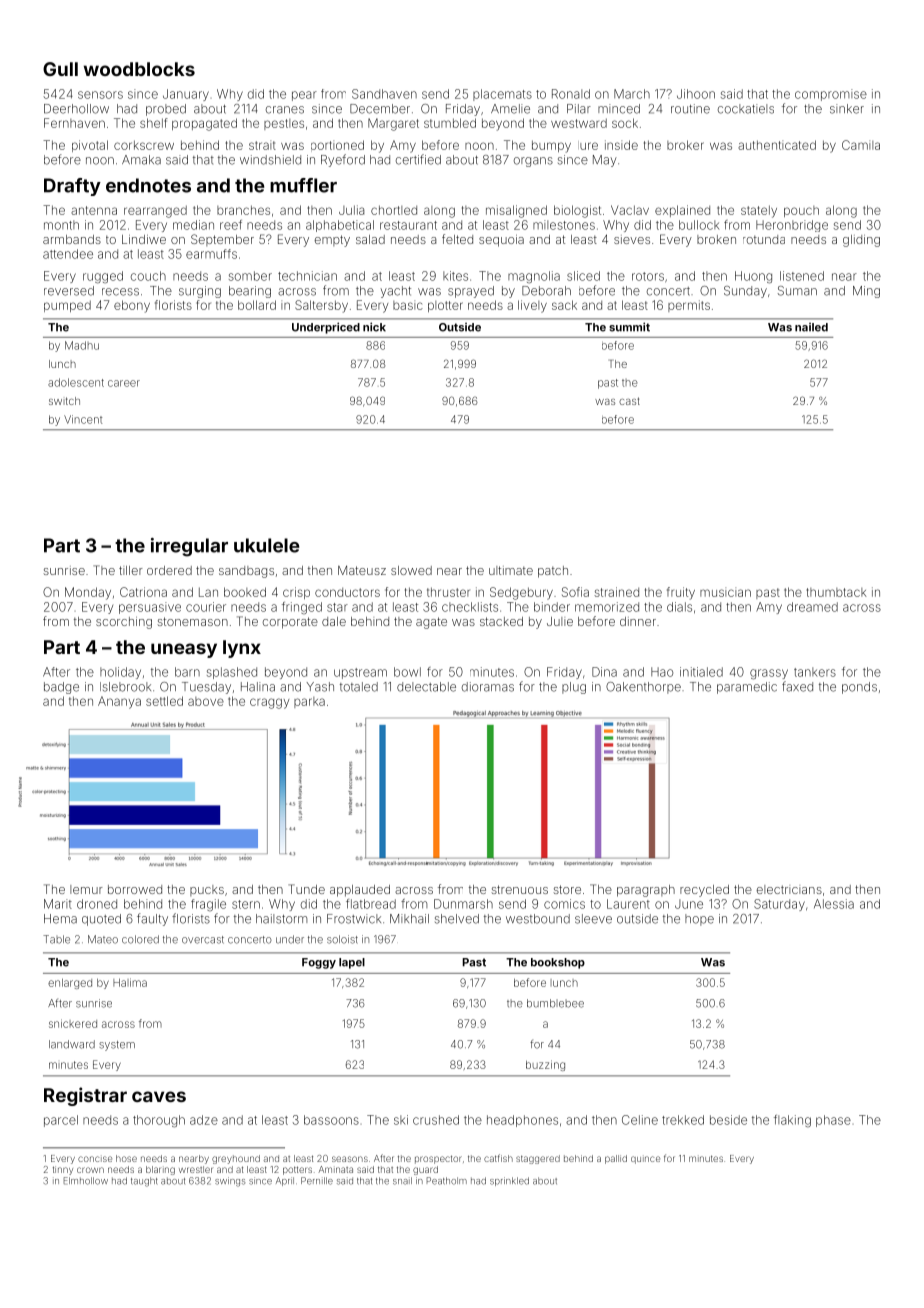 Image resolution: width=924 pixels, height=1308 pixels. Describe the element at coordinates (70, 984) in the screenshot. I see `enlarged` at that location.
